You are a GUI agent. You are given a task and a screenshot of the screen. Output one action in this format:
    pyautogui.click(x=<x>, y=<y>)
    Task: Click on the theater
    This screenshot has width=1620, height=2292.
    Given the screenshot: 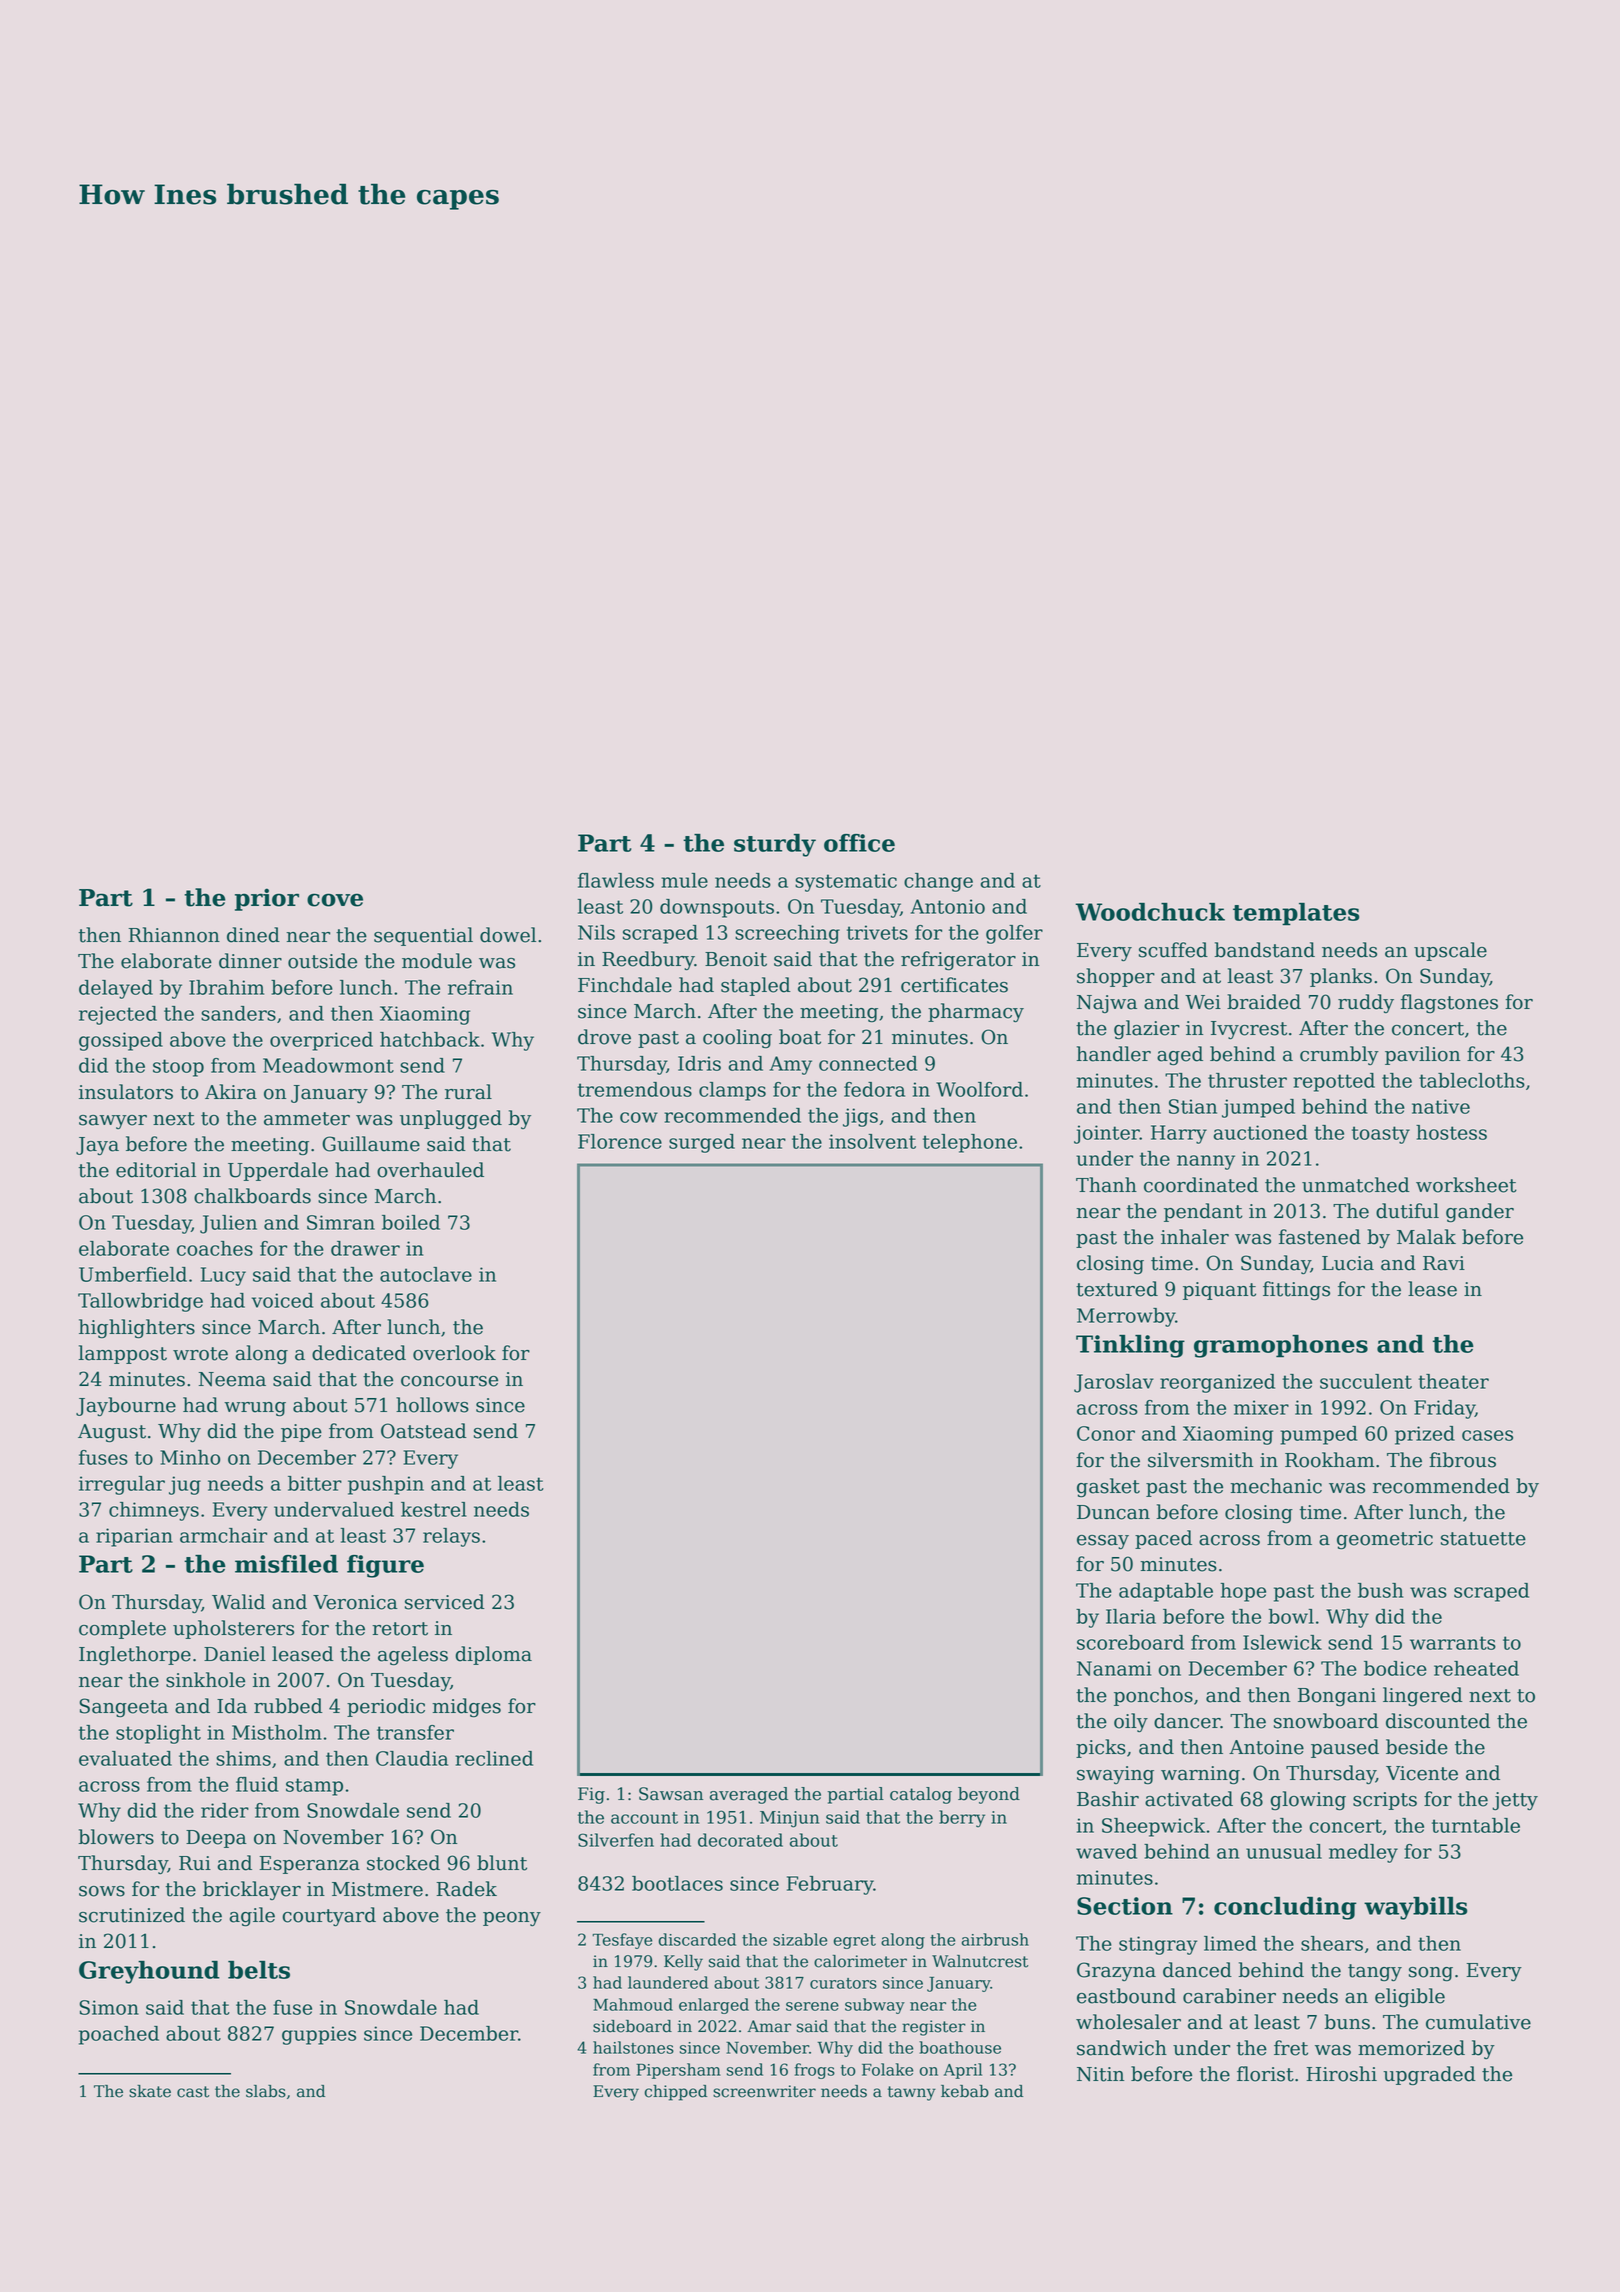 What is the action you would take?
    pyautogui.click(x=1453, y=1381)
